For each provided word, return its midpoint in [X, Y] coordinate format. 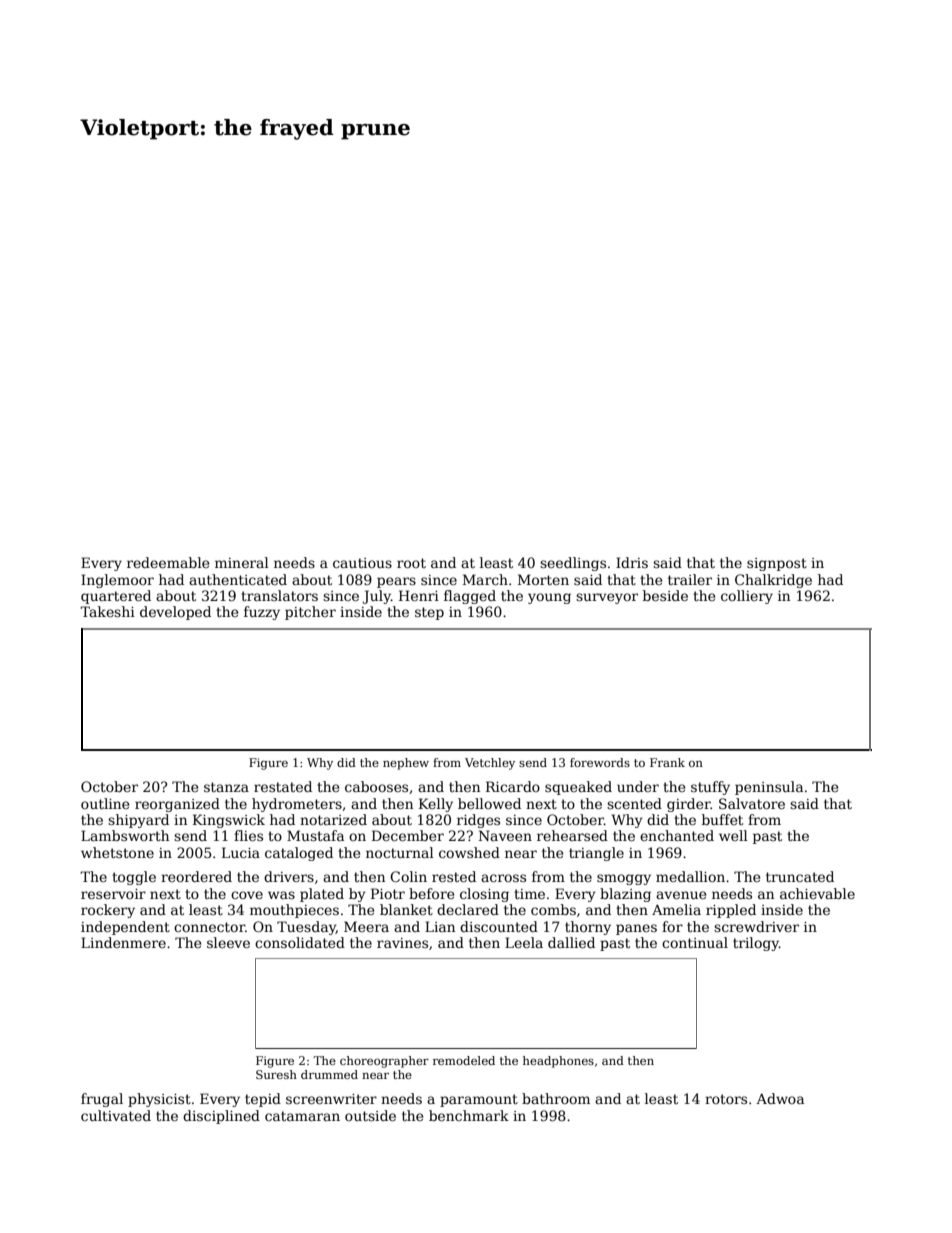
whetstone [117, 852]
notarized [333, 819]
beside [665, 595]
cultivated [116, 1115]
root [411, 563]
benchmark [469, 1115]
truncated [800, 876]
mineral [242, 562]
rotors [726, 1099]
